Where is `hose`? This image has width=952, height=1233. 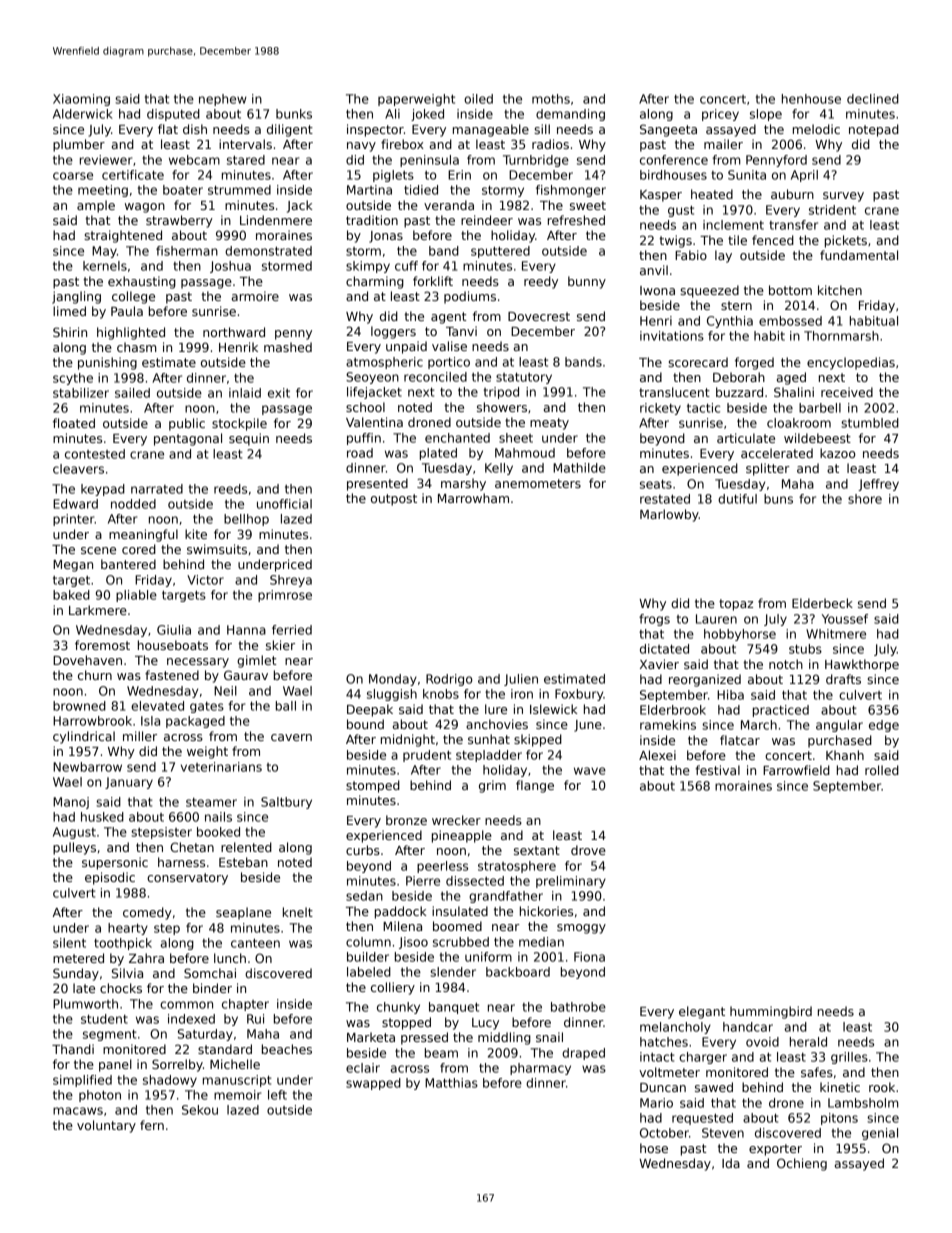
hose is located at coordinates (654, 1148).
